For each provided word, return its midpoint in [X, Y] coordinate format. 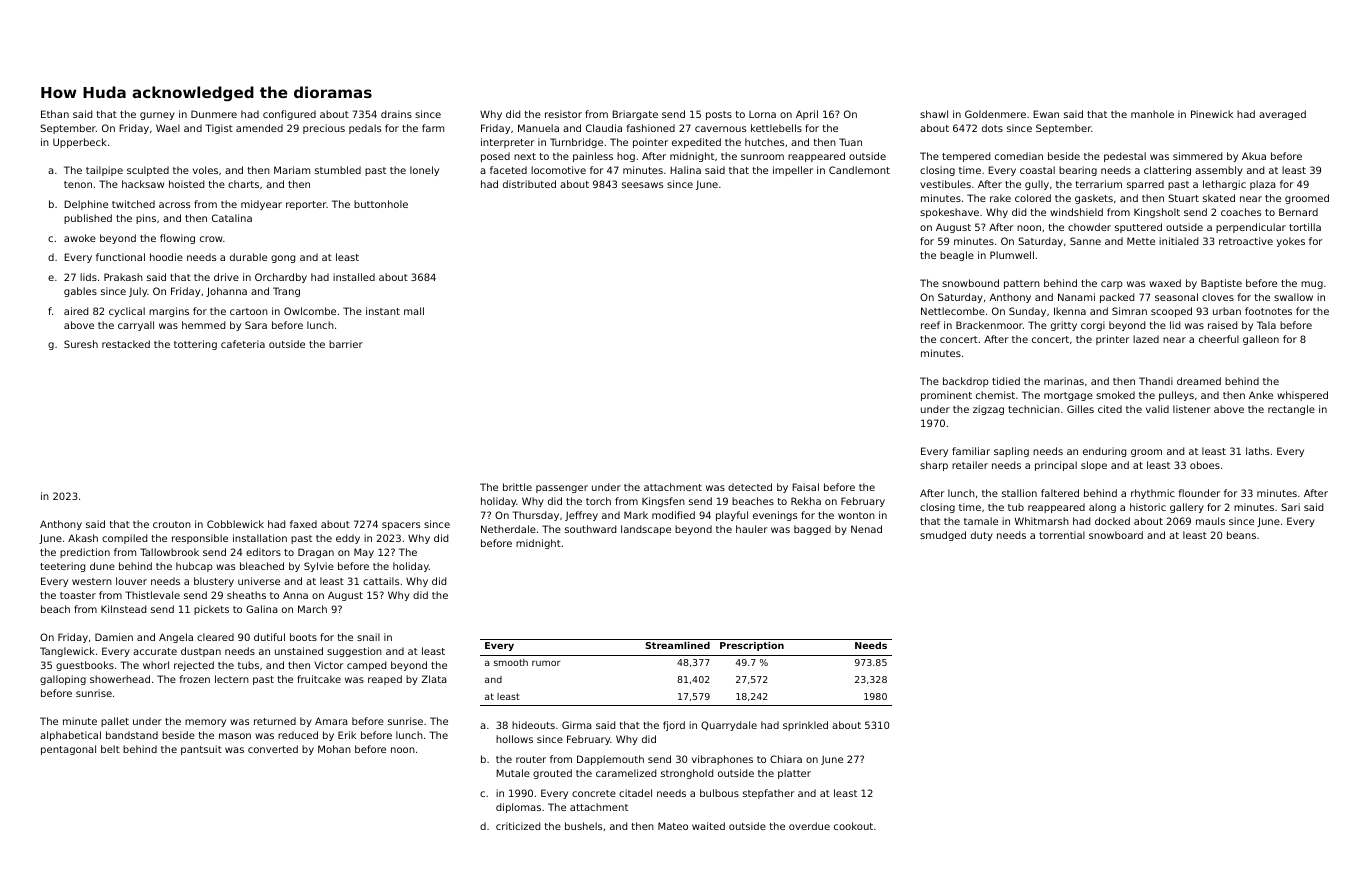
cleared [215, 637]
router [531, 759]
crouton [172, 524]
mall [414, 311]
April [807, 115]
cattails [381, 581]
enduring [1104, 452]
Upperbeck [80, 143]
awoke [80, 238]
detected [750, 487]
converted [273, 749]
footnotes [1268, 311]
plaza [1263, 185]
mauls [1210, 521]
